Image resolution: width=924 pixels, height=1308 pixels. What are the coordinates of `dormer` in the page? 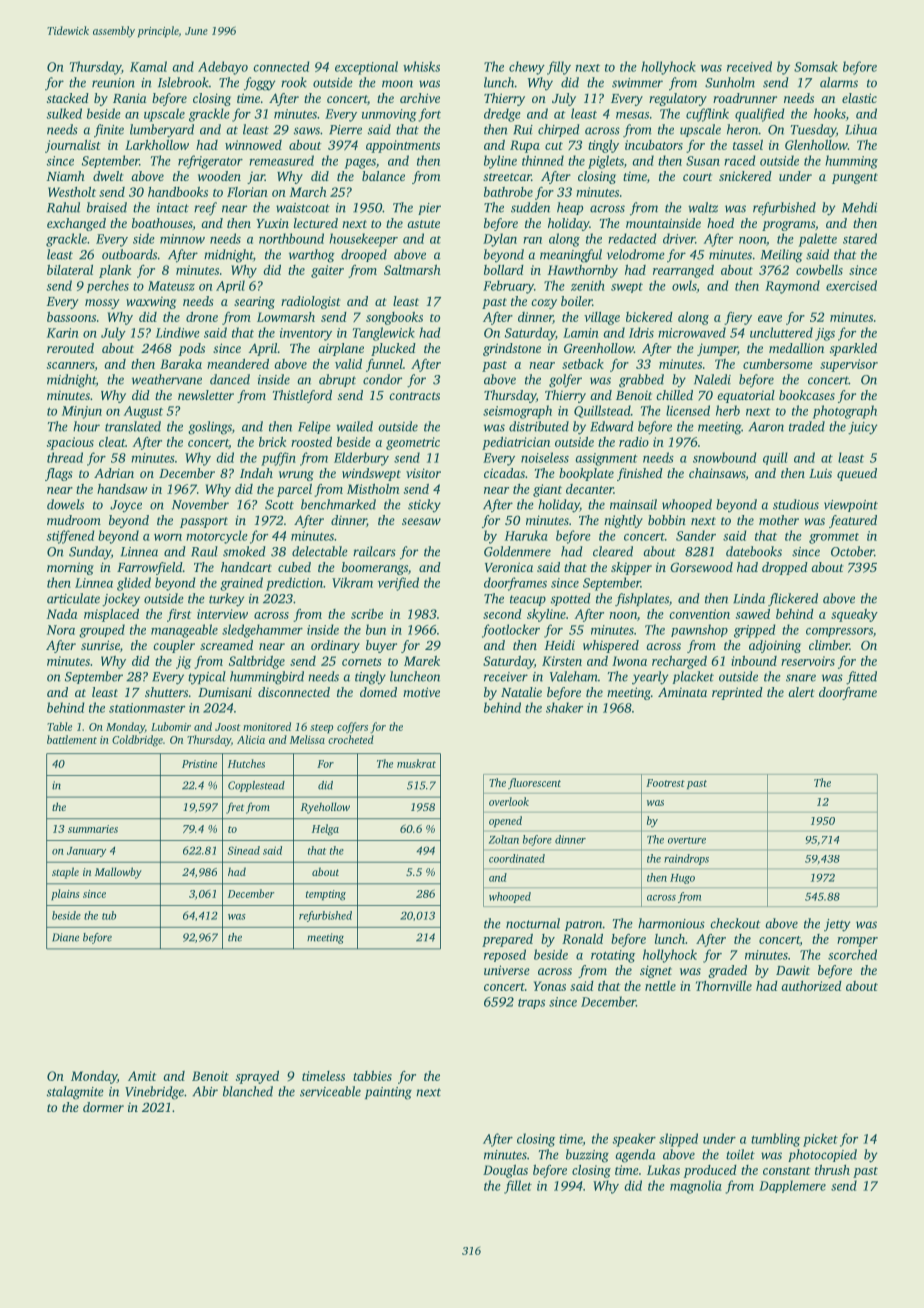 It's located at (103, 1107).
